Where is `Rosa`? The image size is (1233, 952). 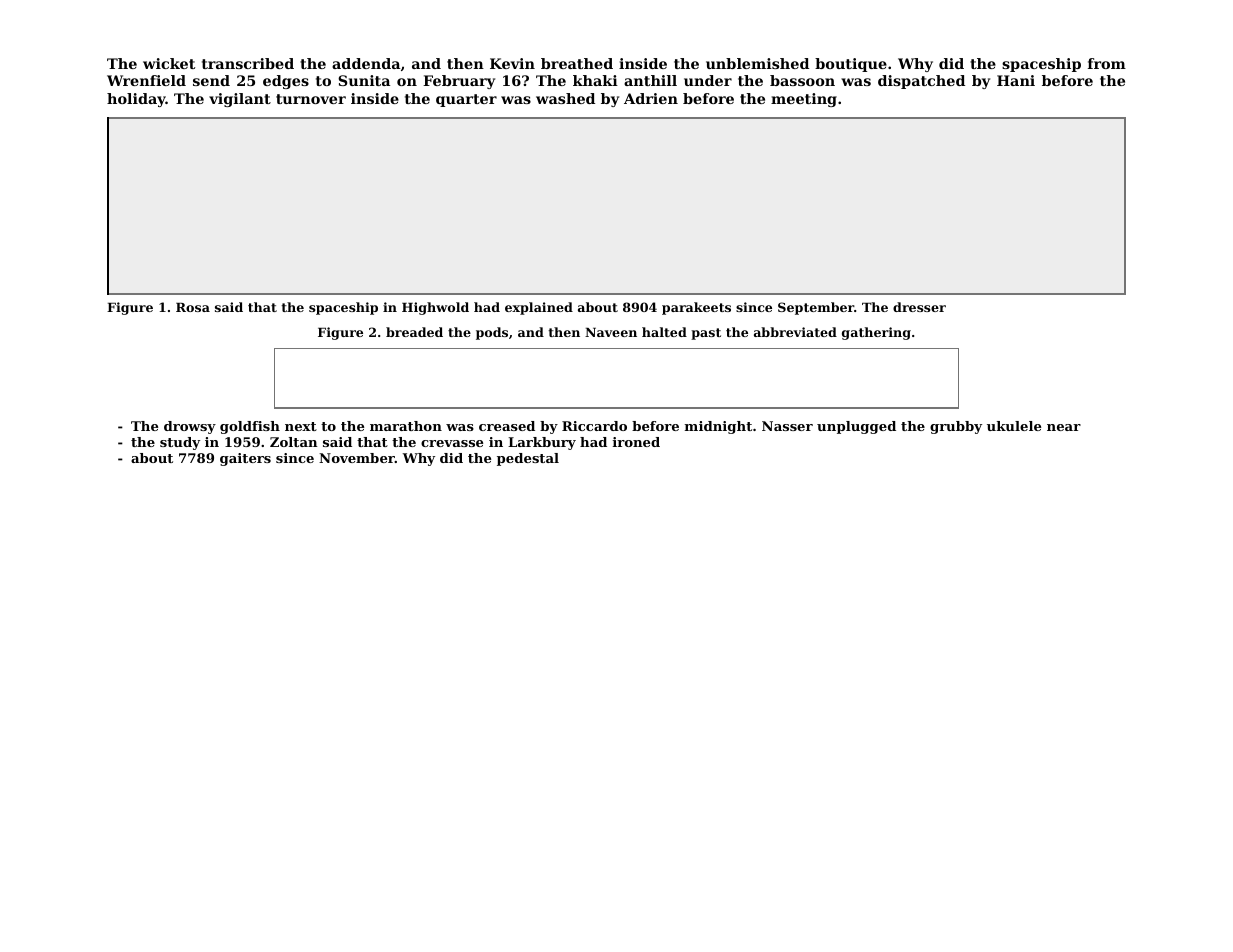
Rosa is located at coordinates (193, 307).
